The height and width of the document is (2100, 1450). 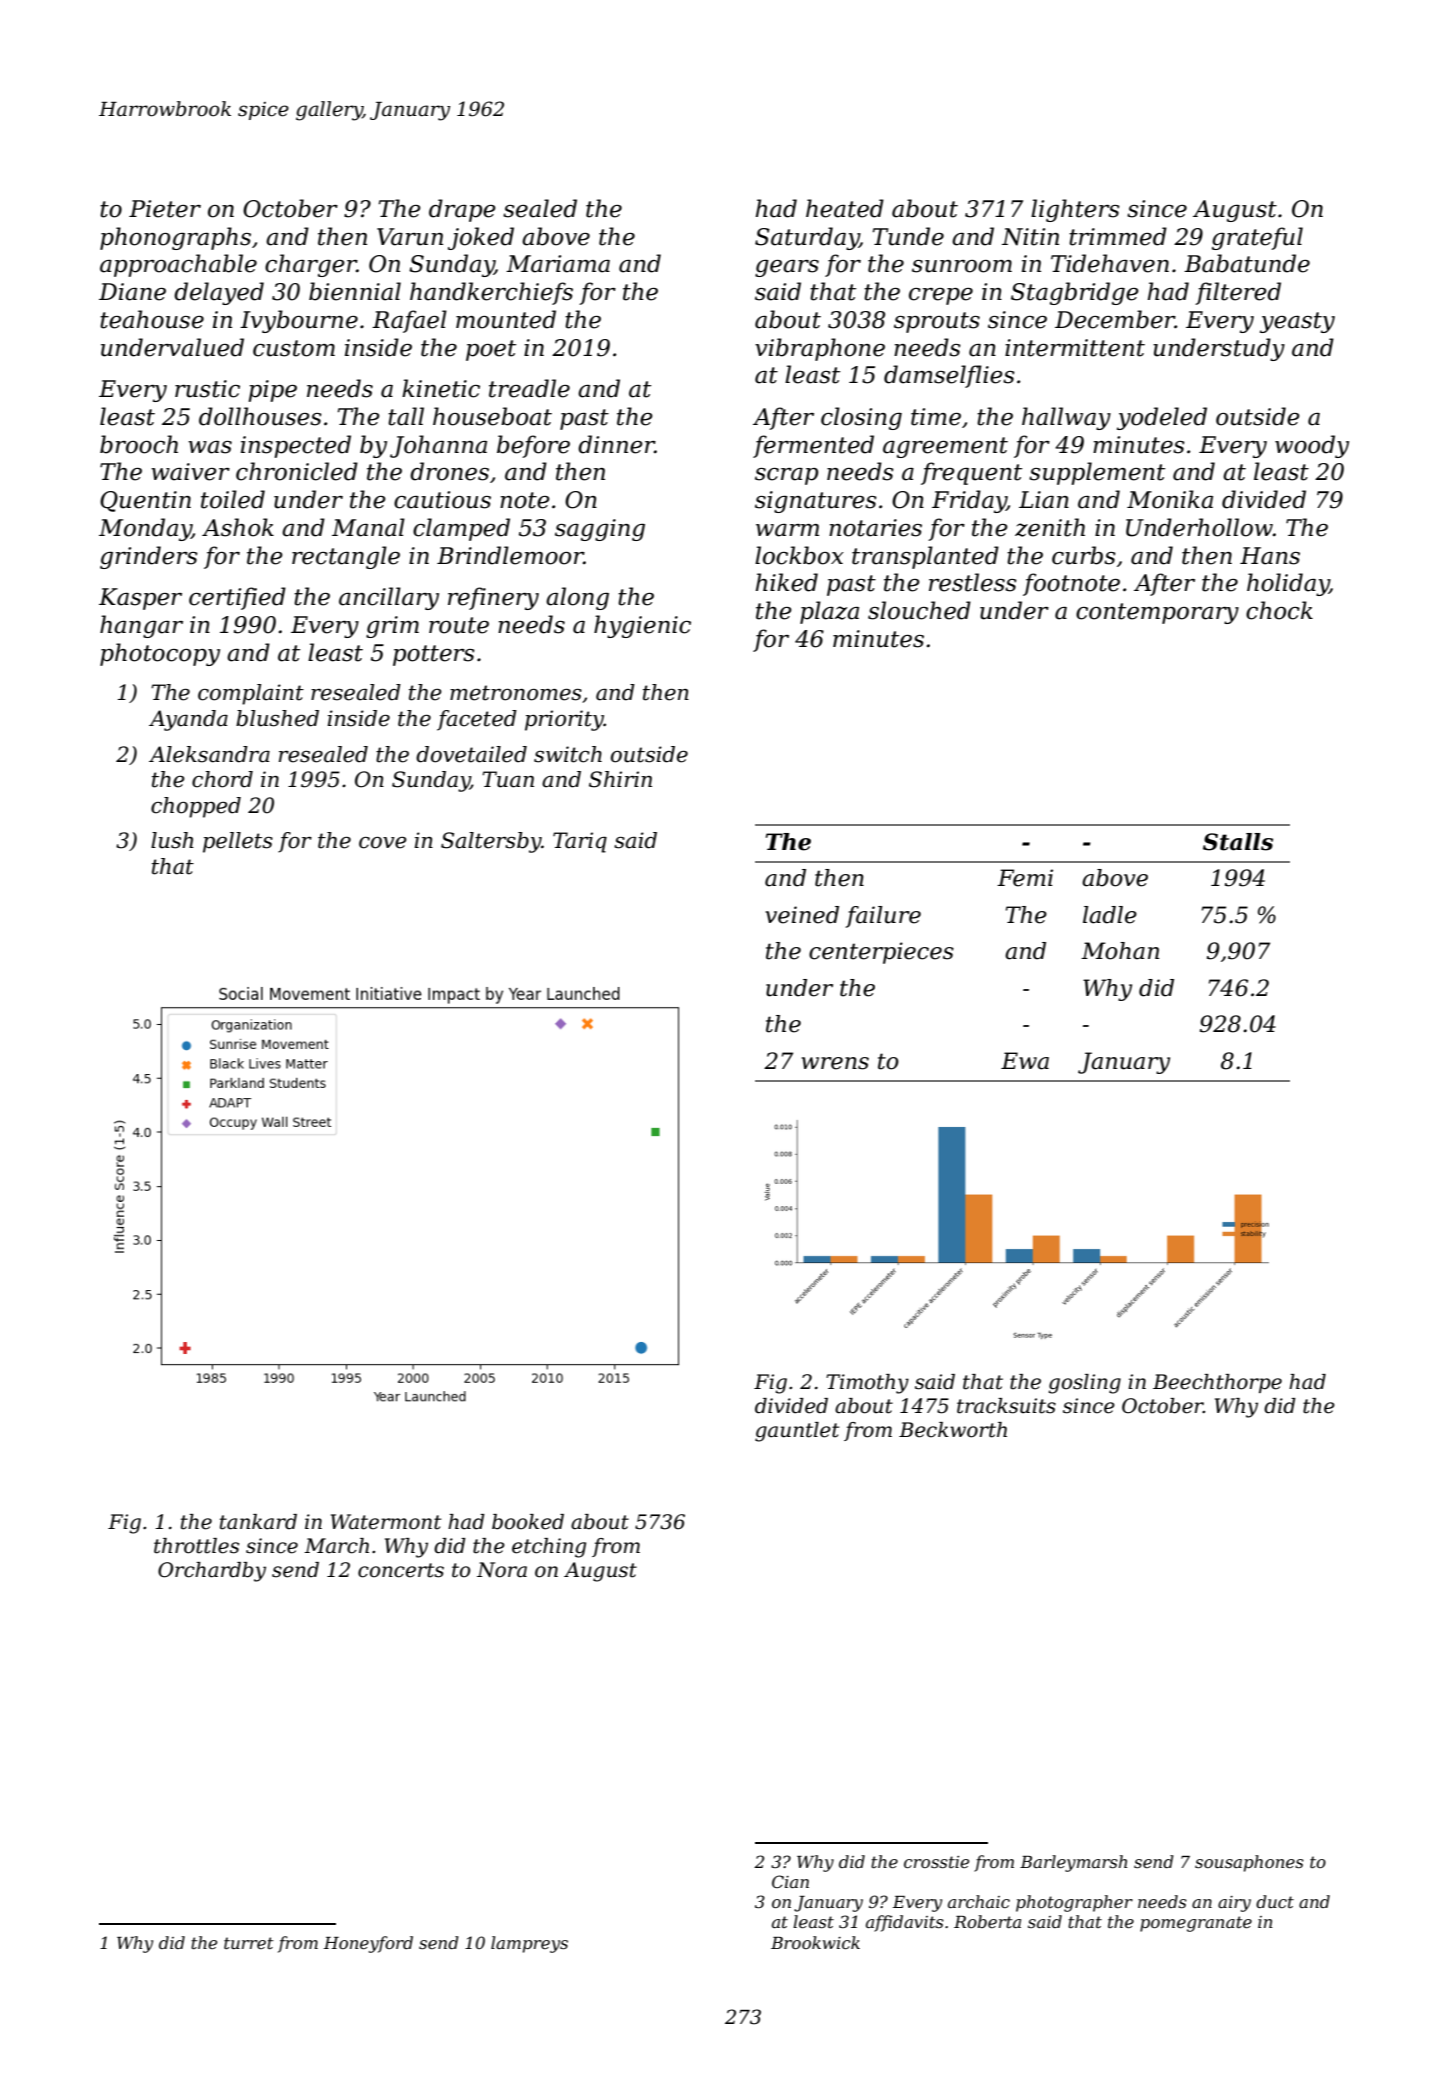 What do you see at coordinates (249, 1943) in the document?
I see `turret` at bounding box center [249, 1943].
